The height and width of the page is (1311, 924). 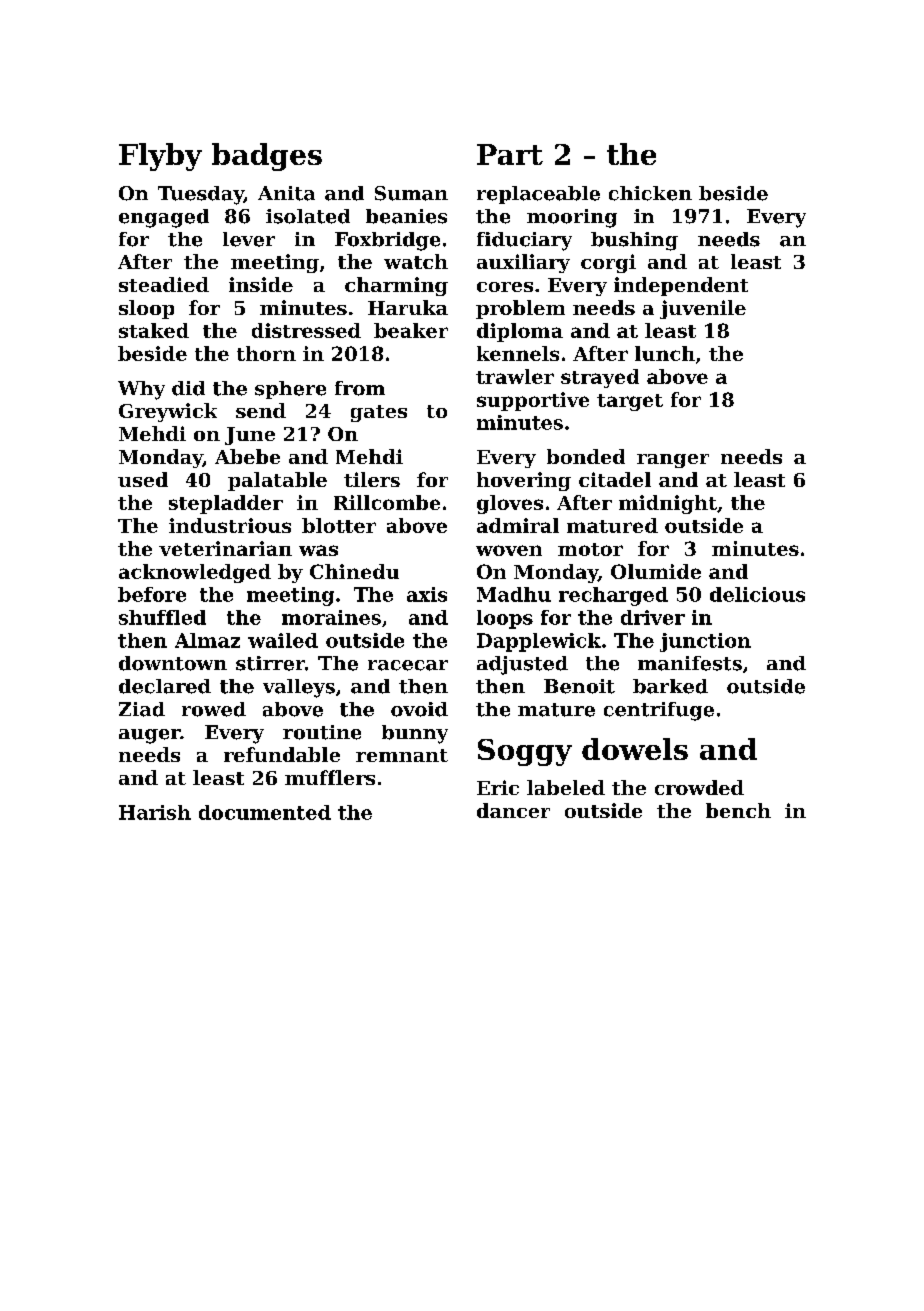 I want to click on crowded, so click(x=699, y=787).
